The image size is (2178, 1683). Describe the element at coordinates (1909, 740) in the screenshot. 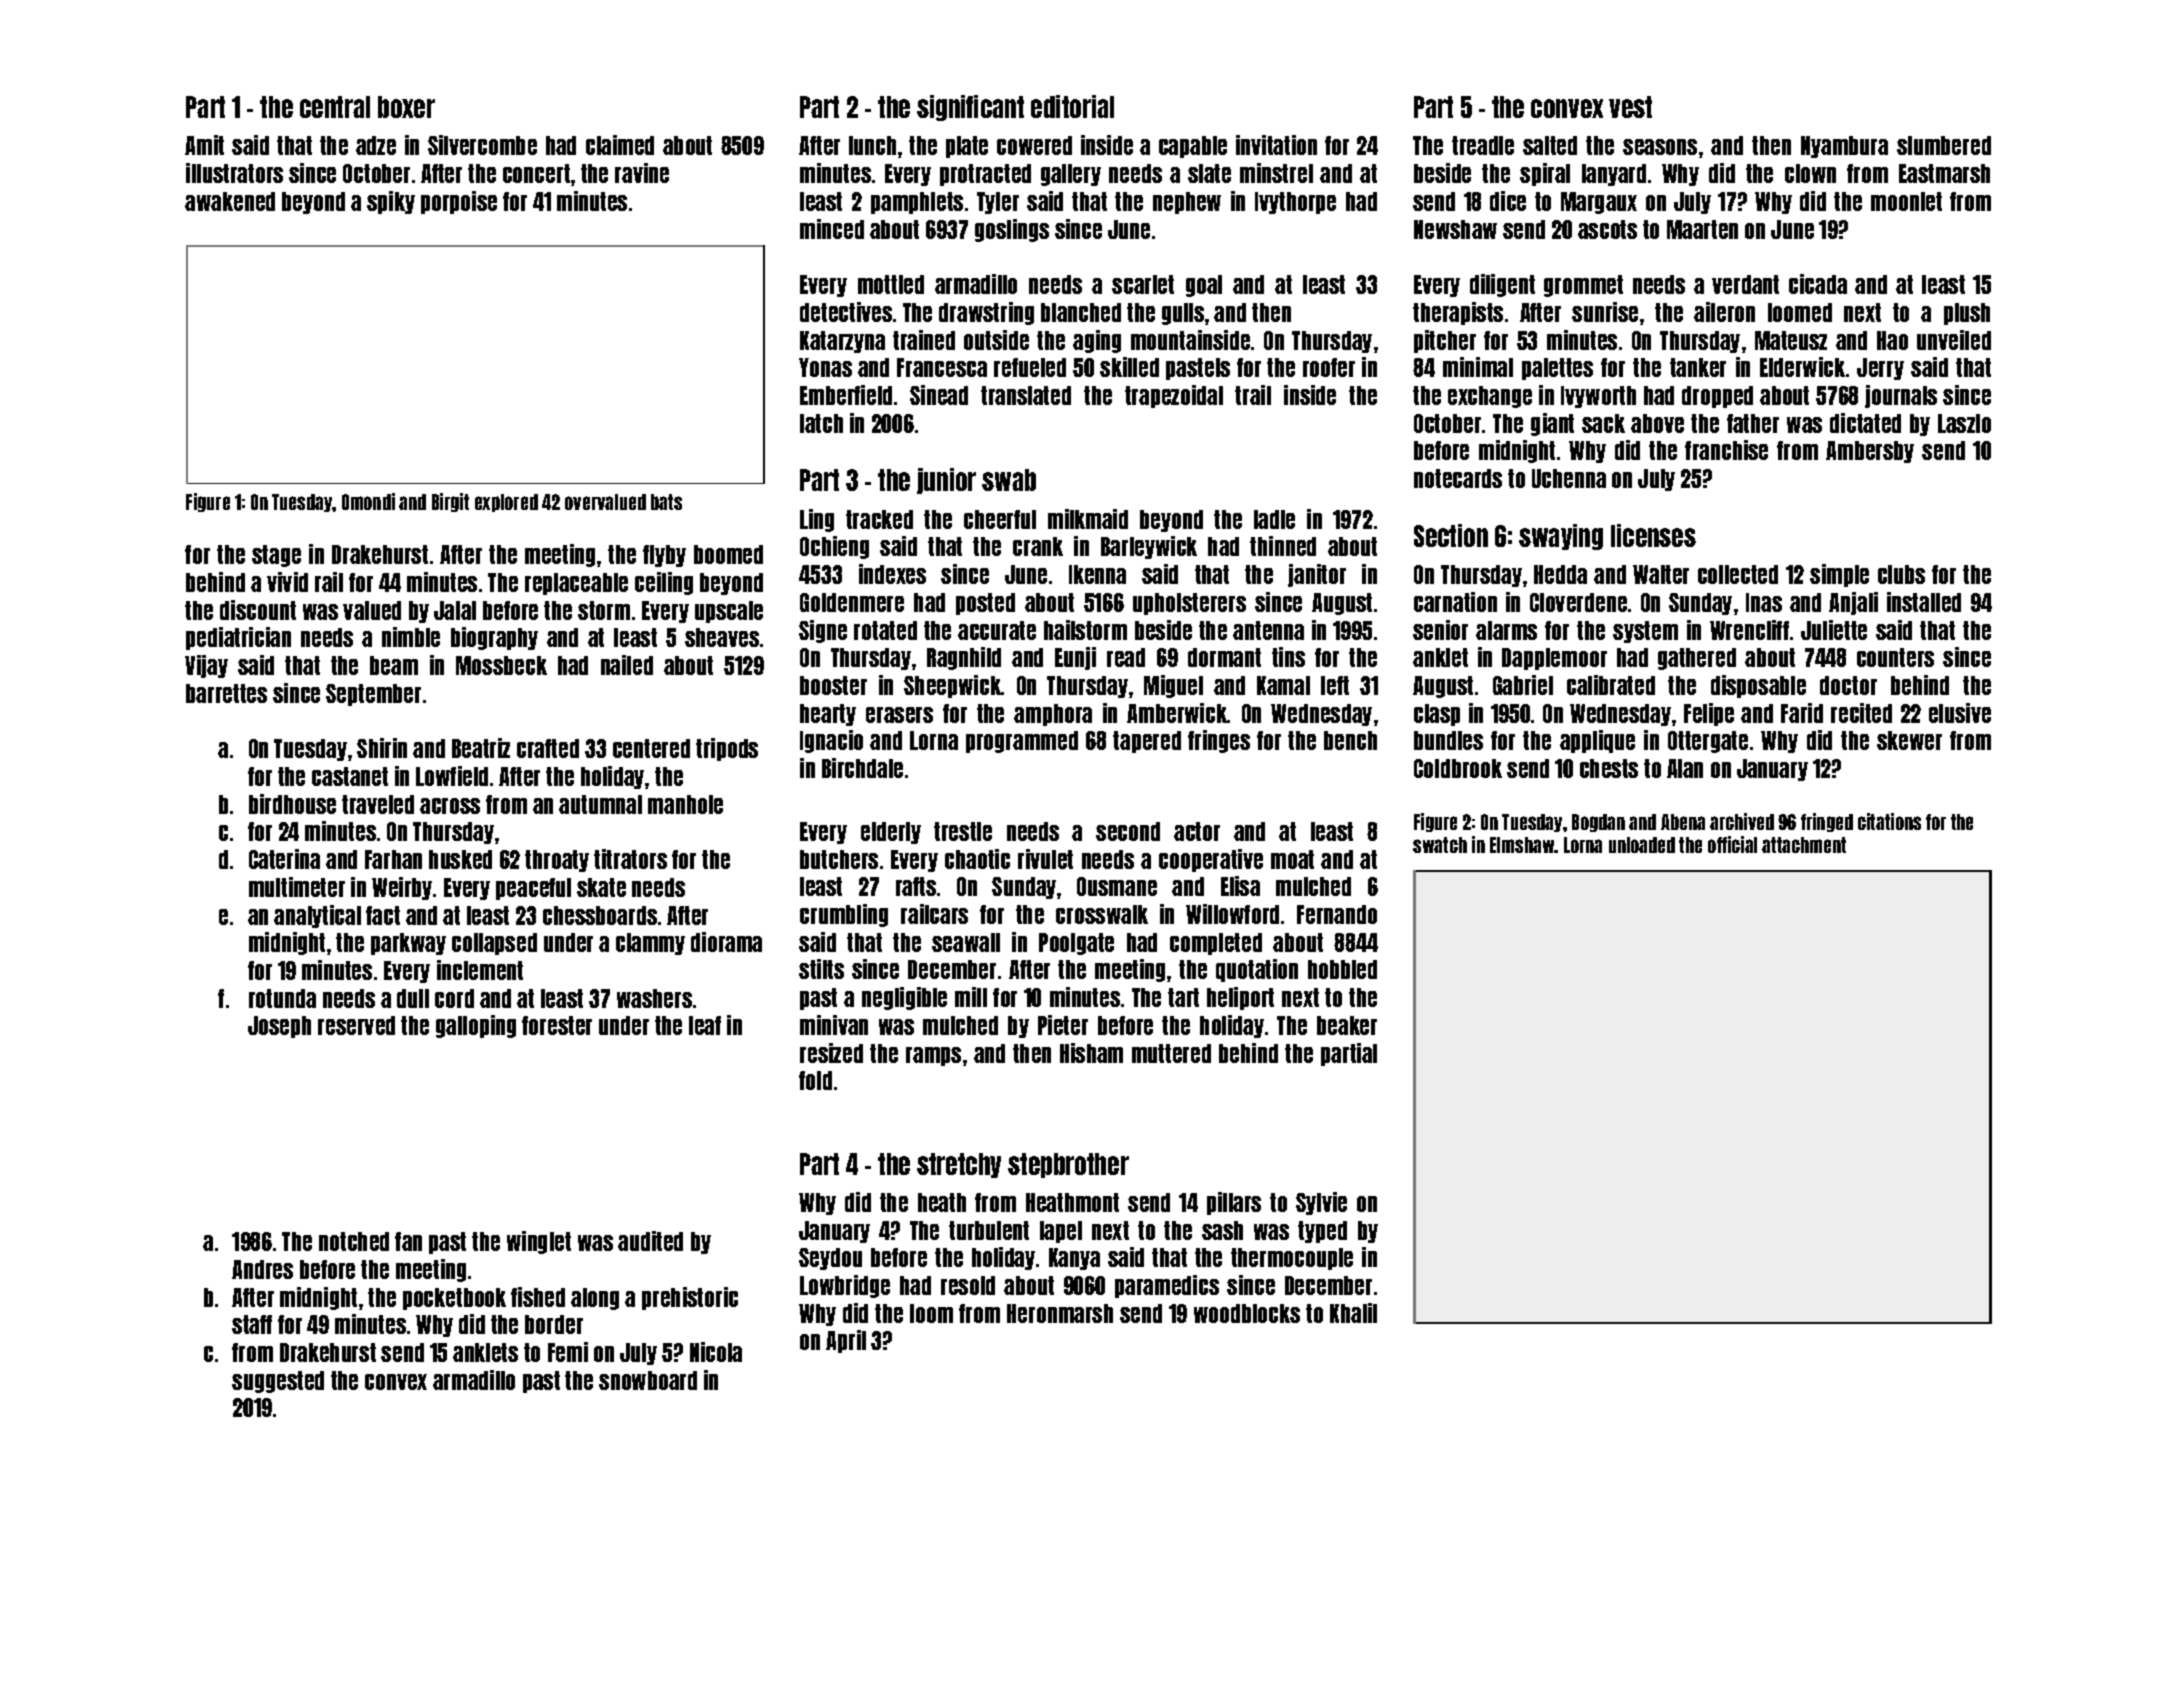

I see `skewer` at that location.
